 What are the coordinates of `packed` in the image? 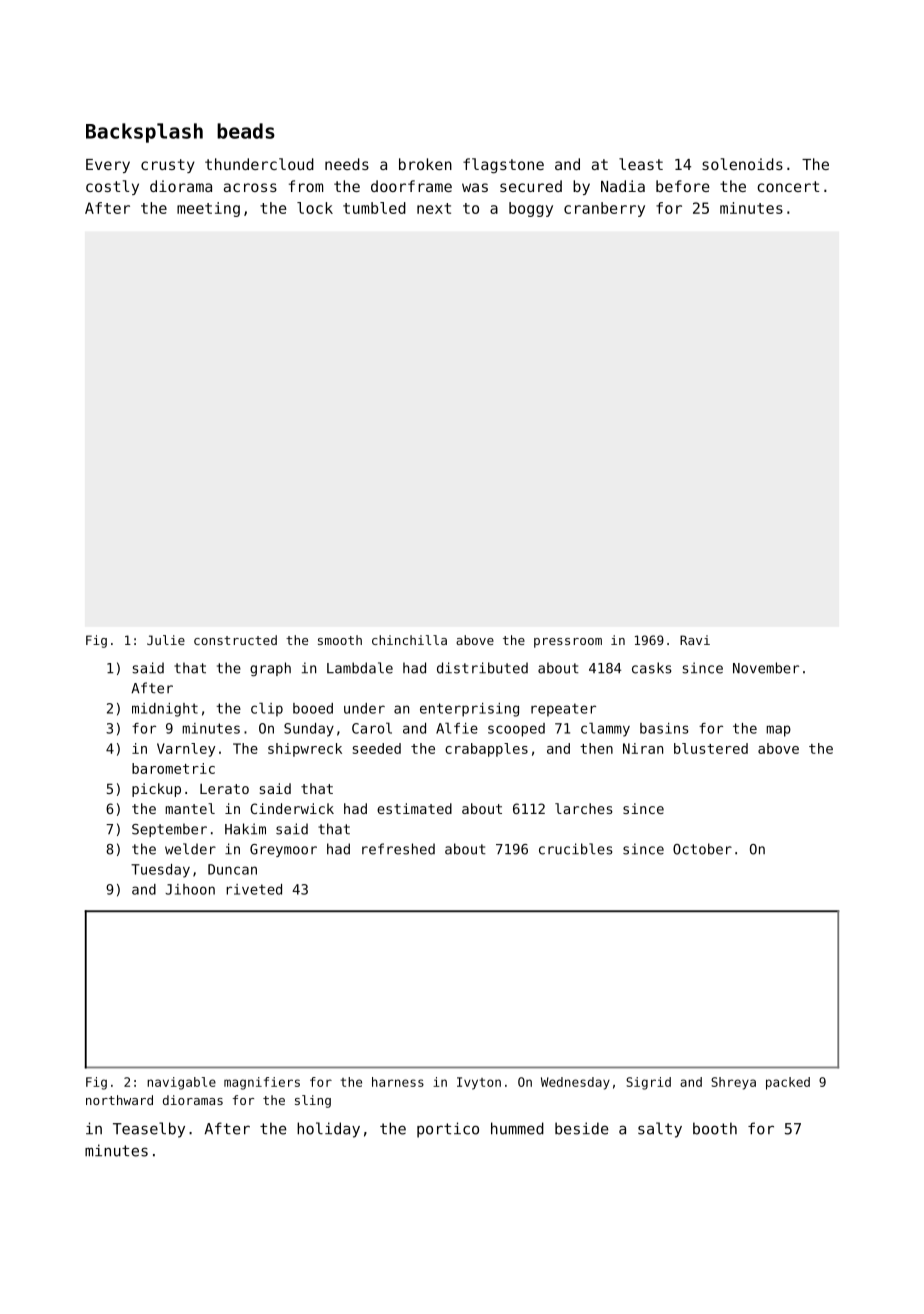 It's located at (788, 1083).
